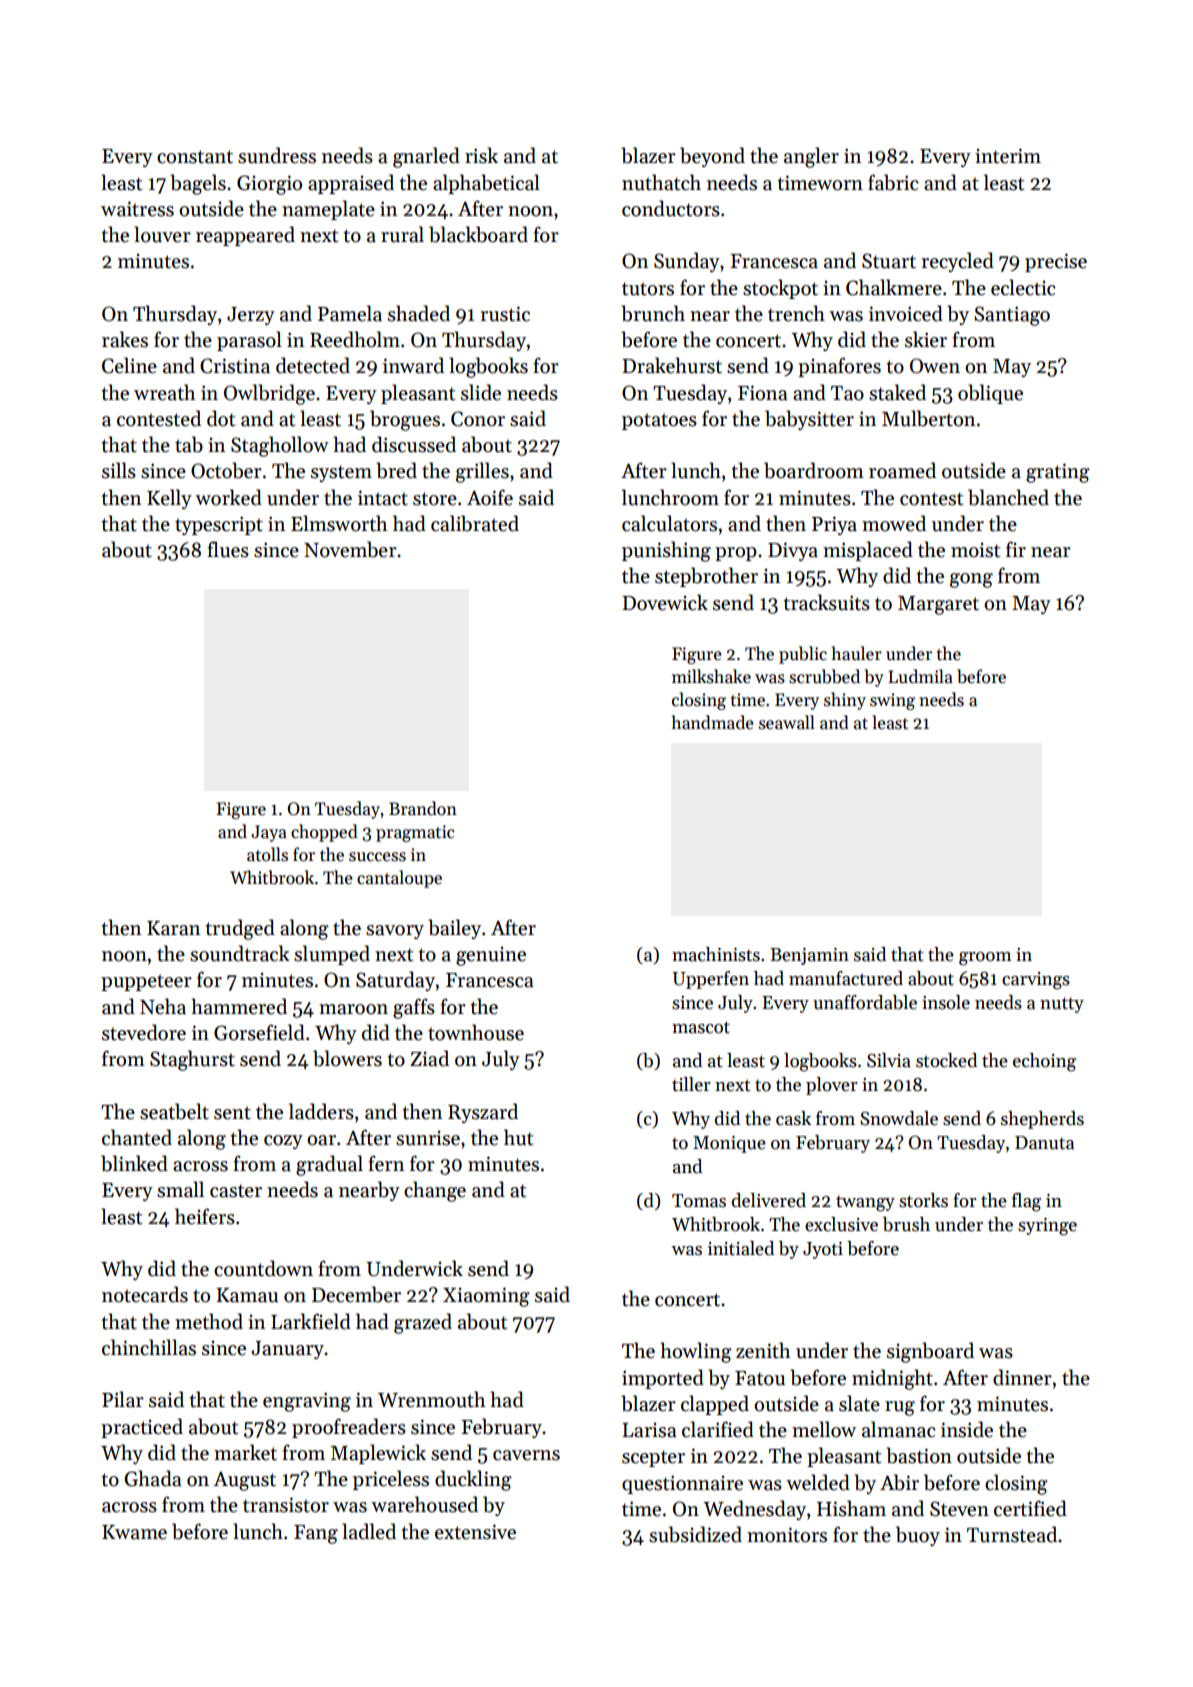 The image size is (1193, 1687). What do you see at coordinates (710, 980) in the image?
I see `Upperfen` at bounding box center [710, 980].
